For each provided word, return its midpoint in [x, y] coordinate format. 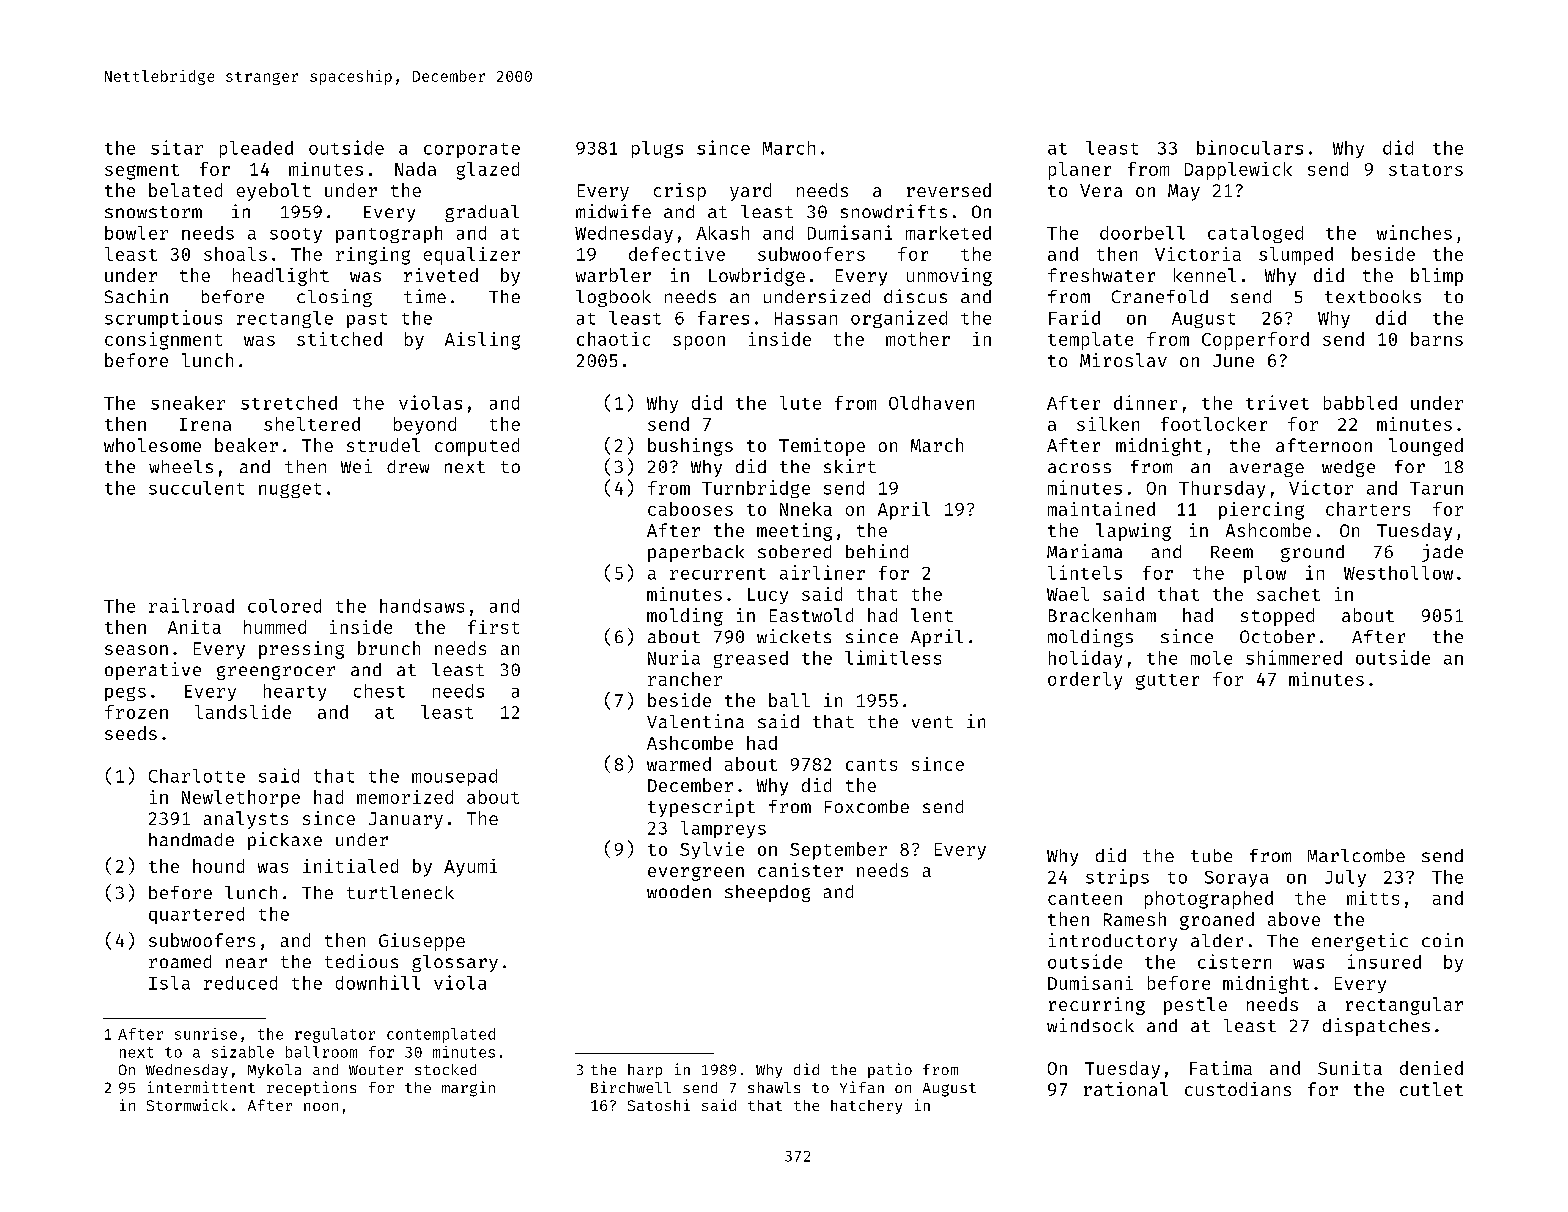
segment [142, 172]
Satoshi [659, 1105]
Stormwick [187, 1105]
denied [1431, 1068]
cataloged [1255, 234]
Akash [722, 233]
